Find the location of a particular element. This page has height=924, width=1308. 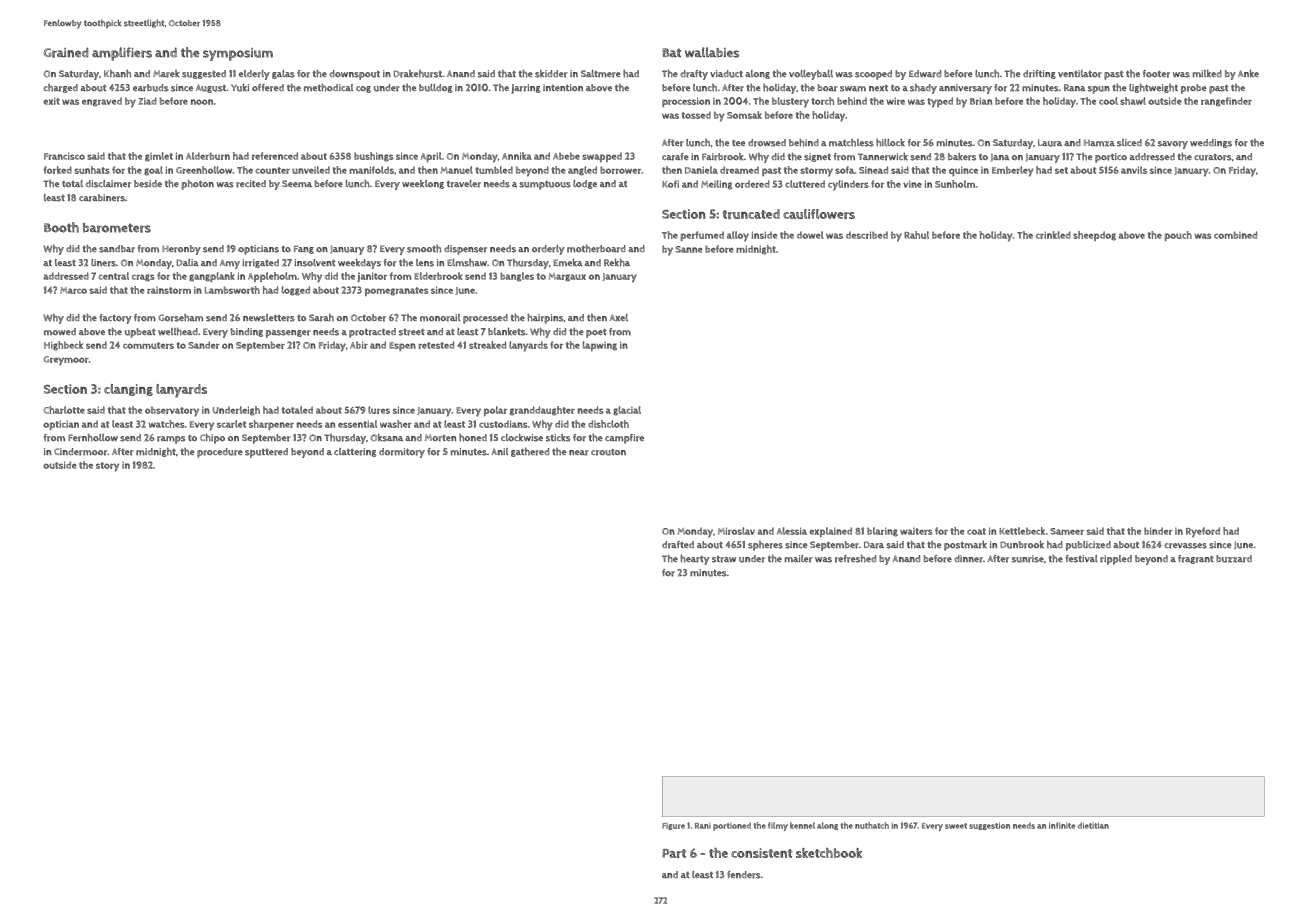

hearty is located at coordinates (694, 559).
